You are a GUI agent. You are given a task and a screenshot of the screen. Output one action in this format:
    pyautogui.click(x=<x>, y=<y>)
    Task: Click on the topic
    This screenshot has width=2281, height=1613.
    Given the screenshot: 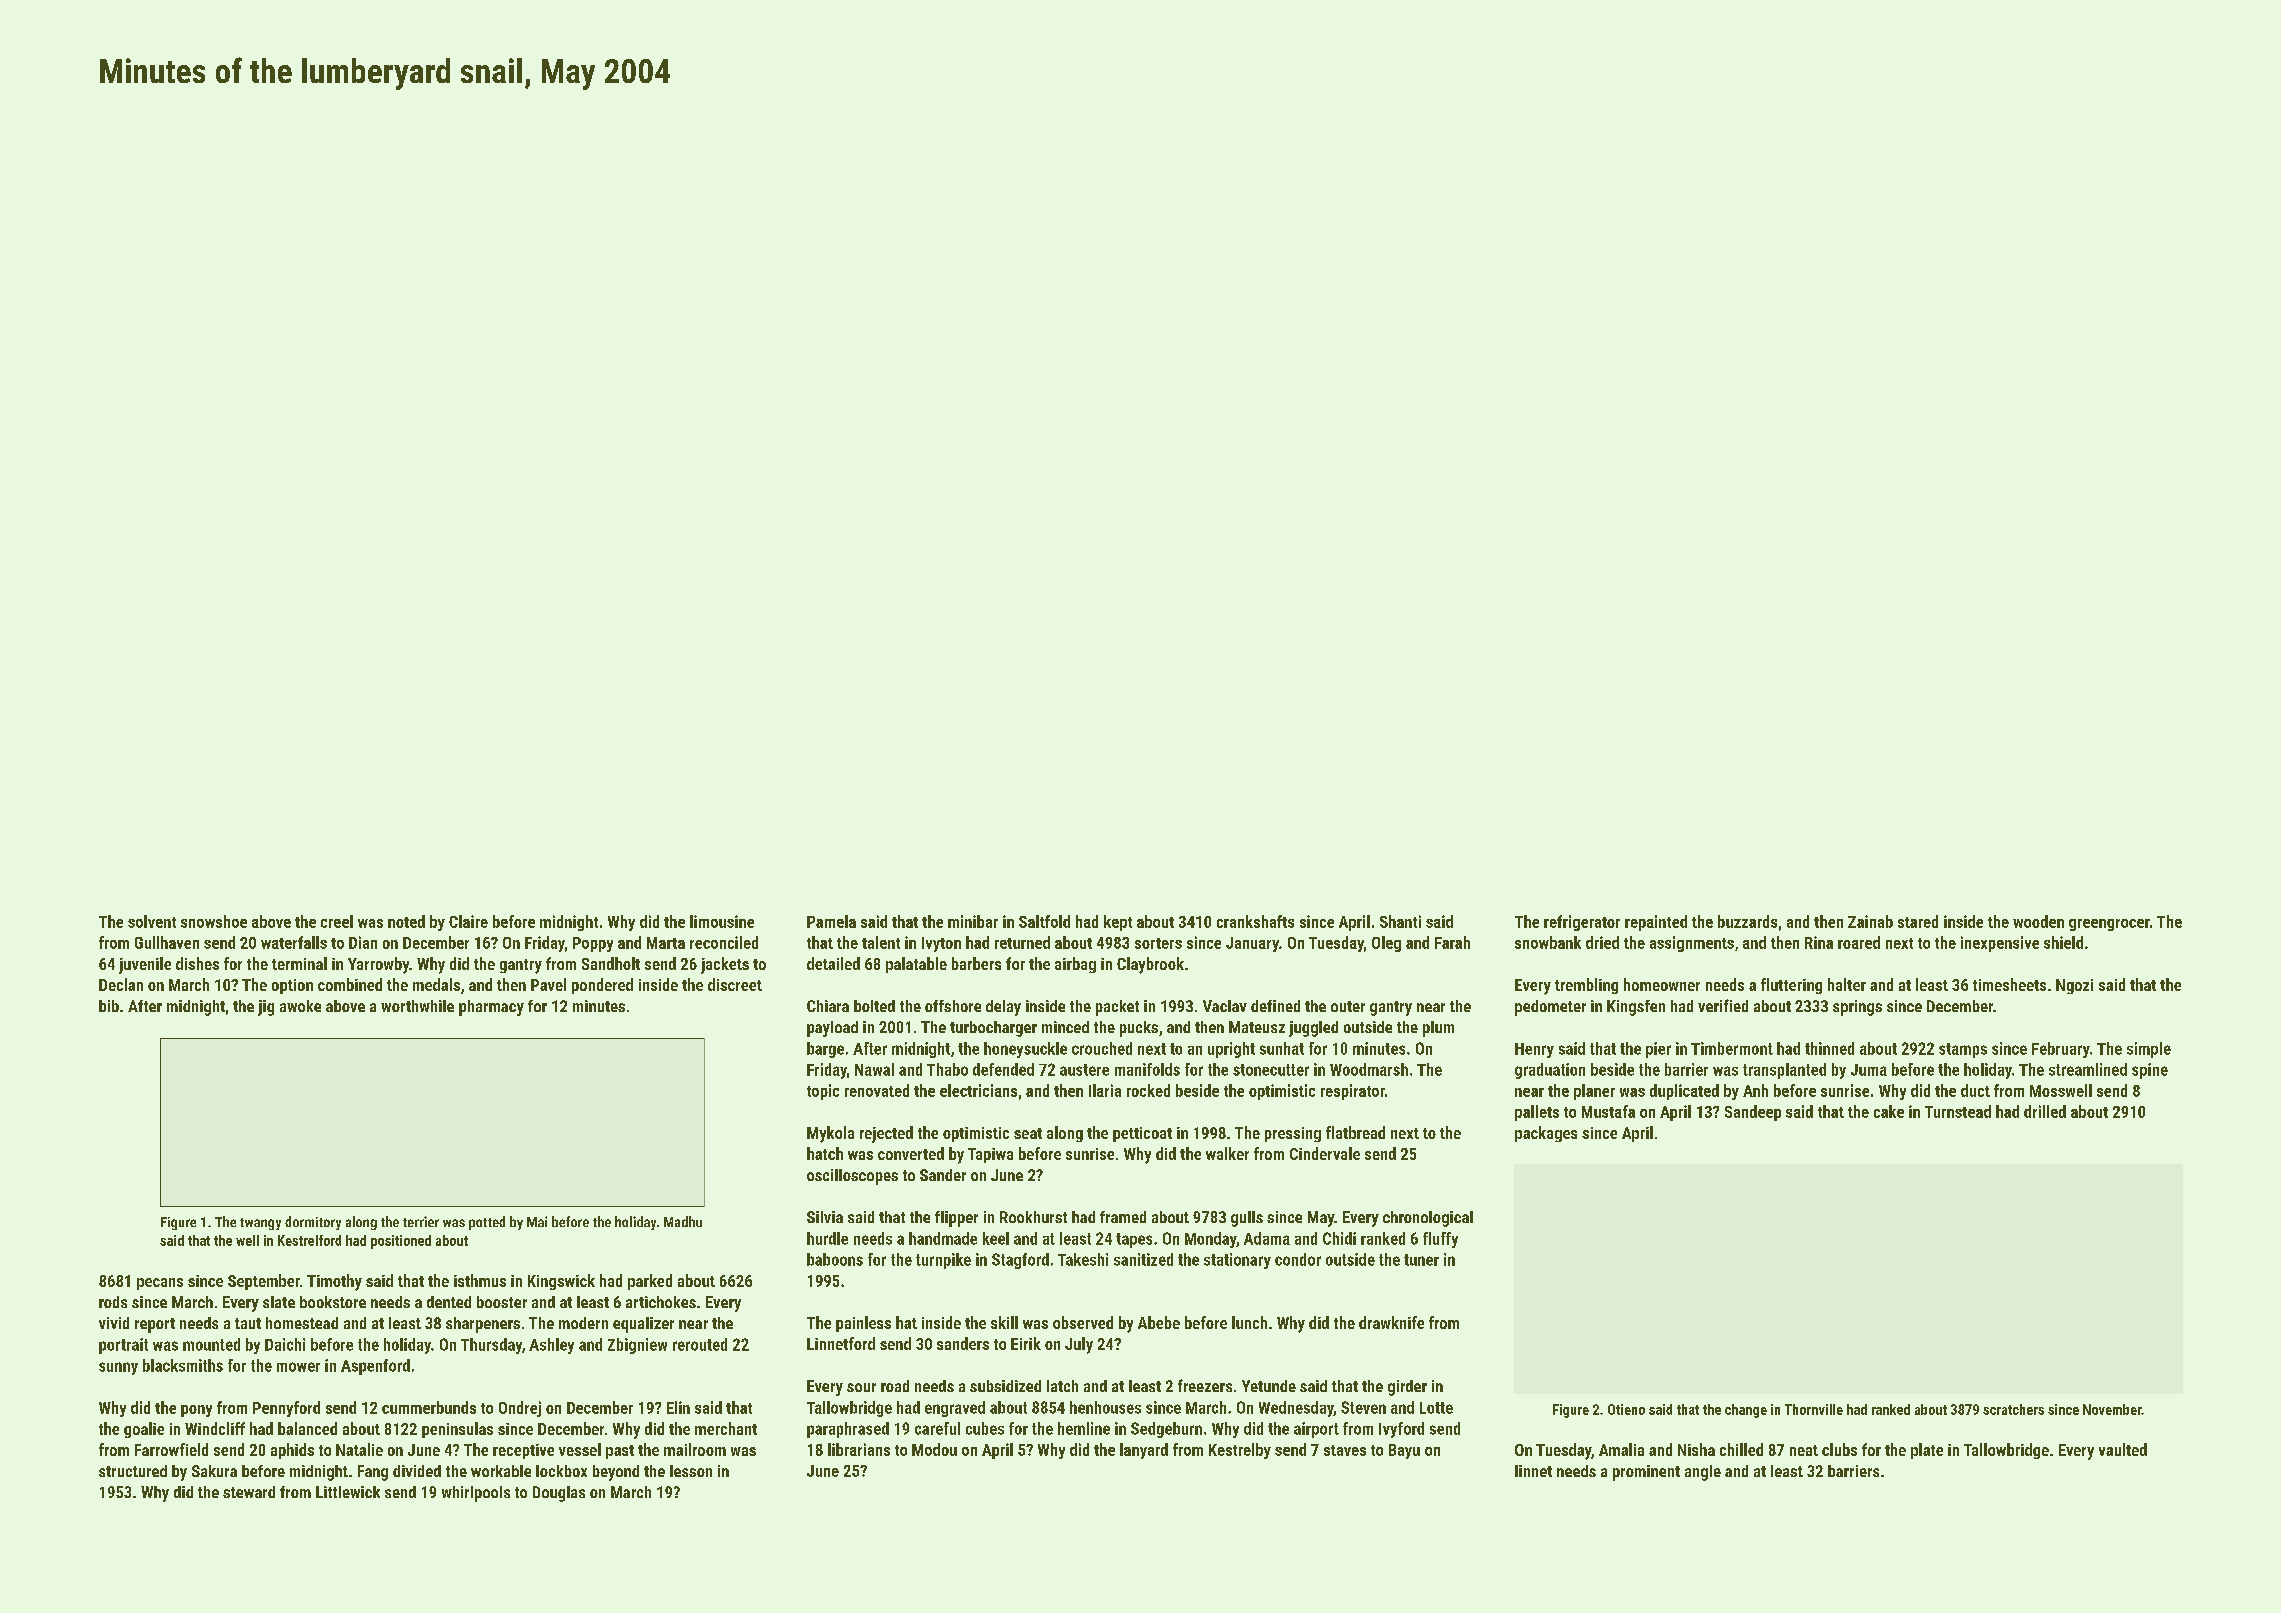 What is the action you would take?
    pyautogui.click(x=823, y=1092)
